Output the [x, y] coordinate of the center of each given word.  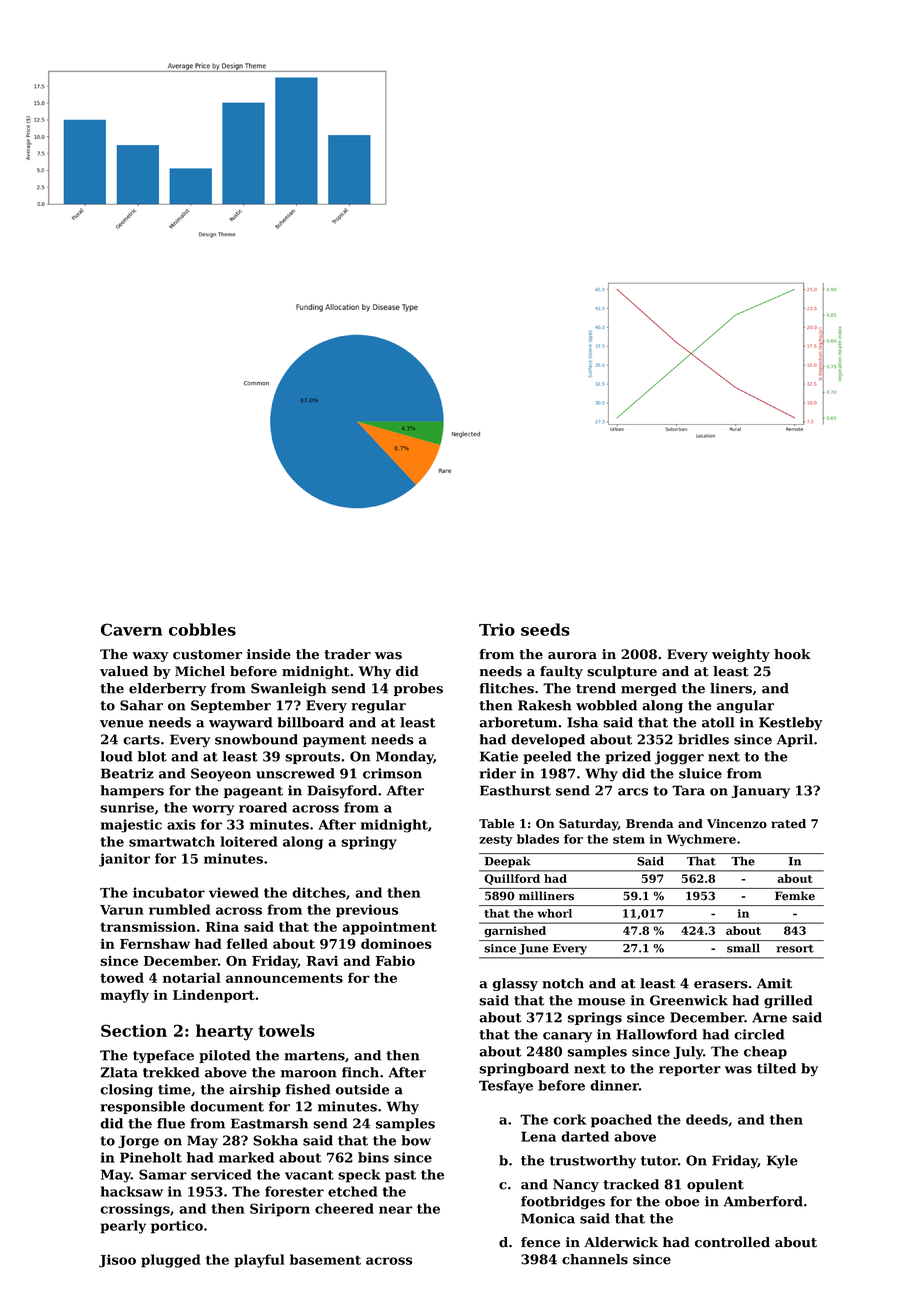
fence [540, 1242]
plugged [171, 1261]
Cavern [131, 629]
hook [792, 654]
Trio [497, 629]
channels [595, 1259]
